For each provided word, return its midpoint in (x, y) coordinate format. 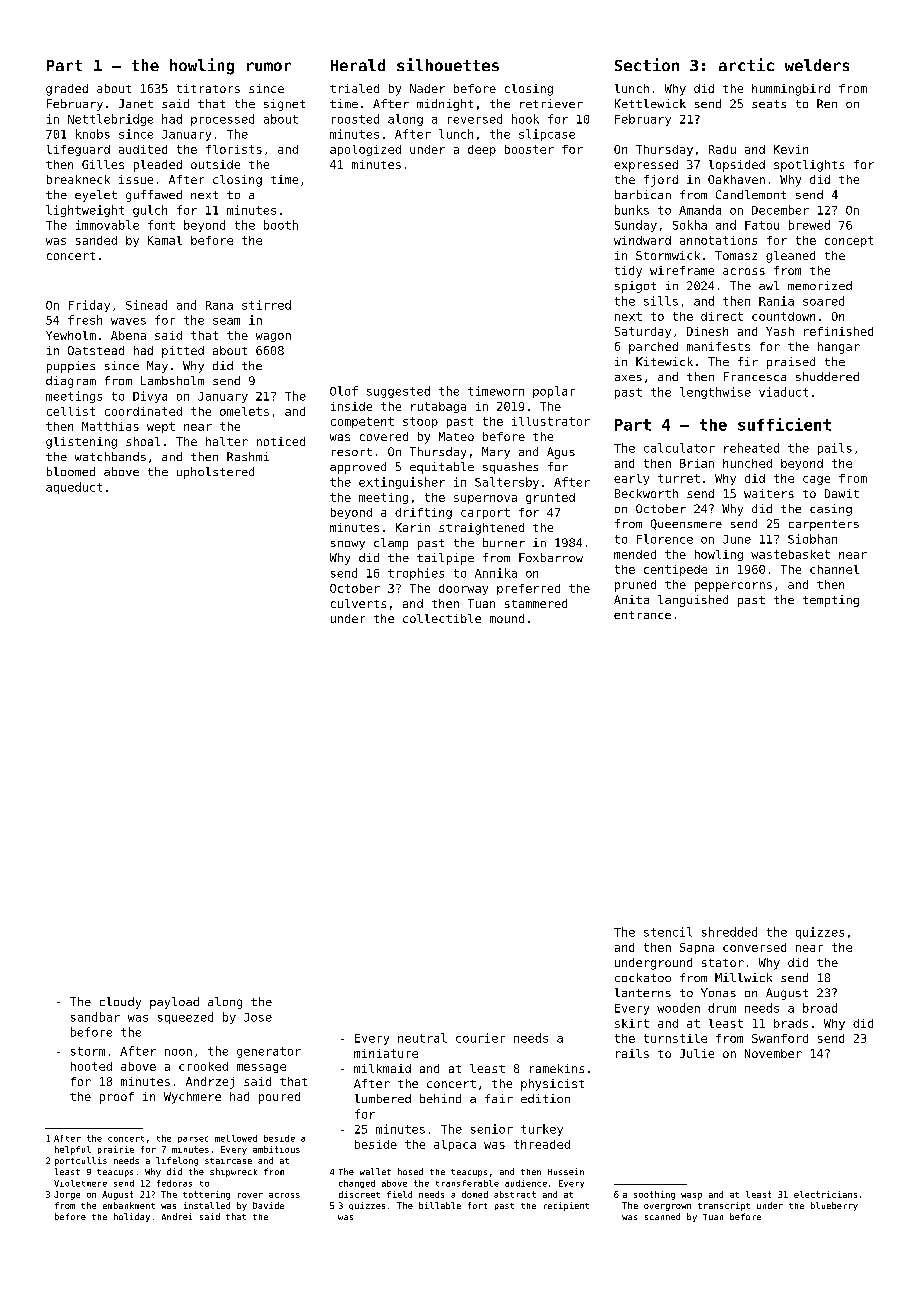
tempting (831, 601)
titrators (208, 88)
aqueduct (74, 488)
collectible (442, 618)
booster (529, 149)
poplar (554, 392)
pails (835, 449)
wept (161, 427)
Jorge (67, 1195)
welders (817, 65)
